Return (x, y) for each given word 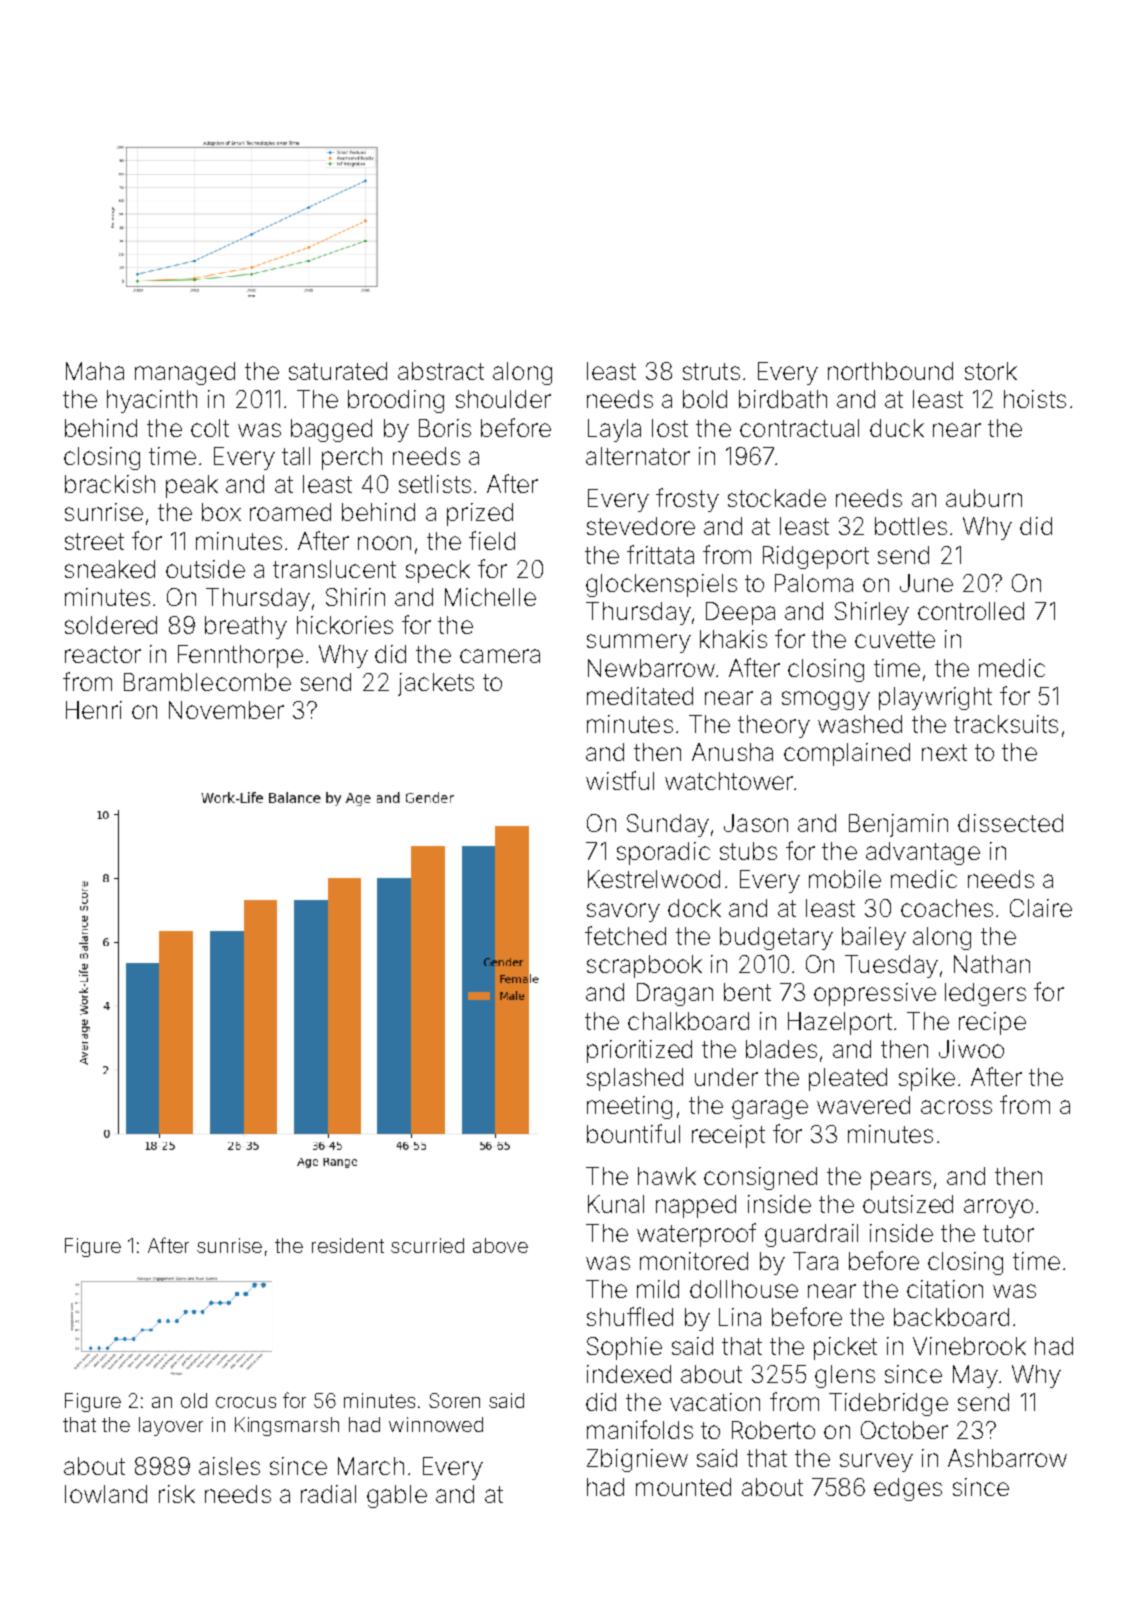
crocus (246, 1402)
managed (185, 373)
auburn (984, 498)
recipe (992, 1023)
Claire (1041, 908)
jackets (436, 684)
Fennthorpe (240, 656)
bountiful (633, 1133)
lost (670, 428)
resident (348, 1245)
